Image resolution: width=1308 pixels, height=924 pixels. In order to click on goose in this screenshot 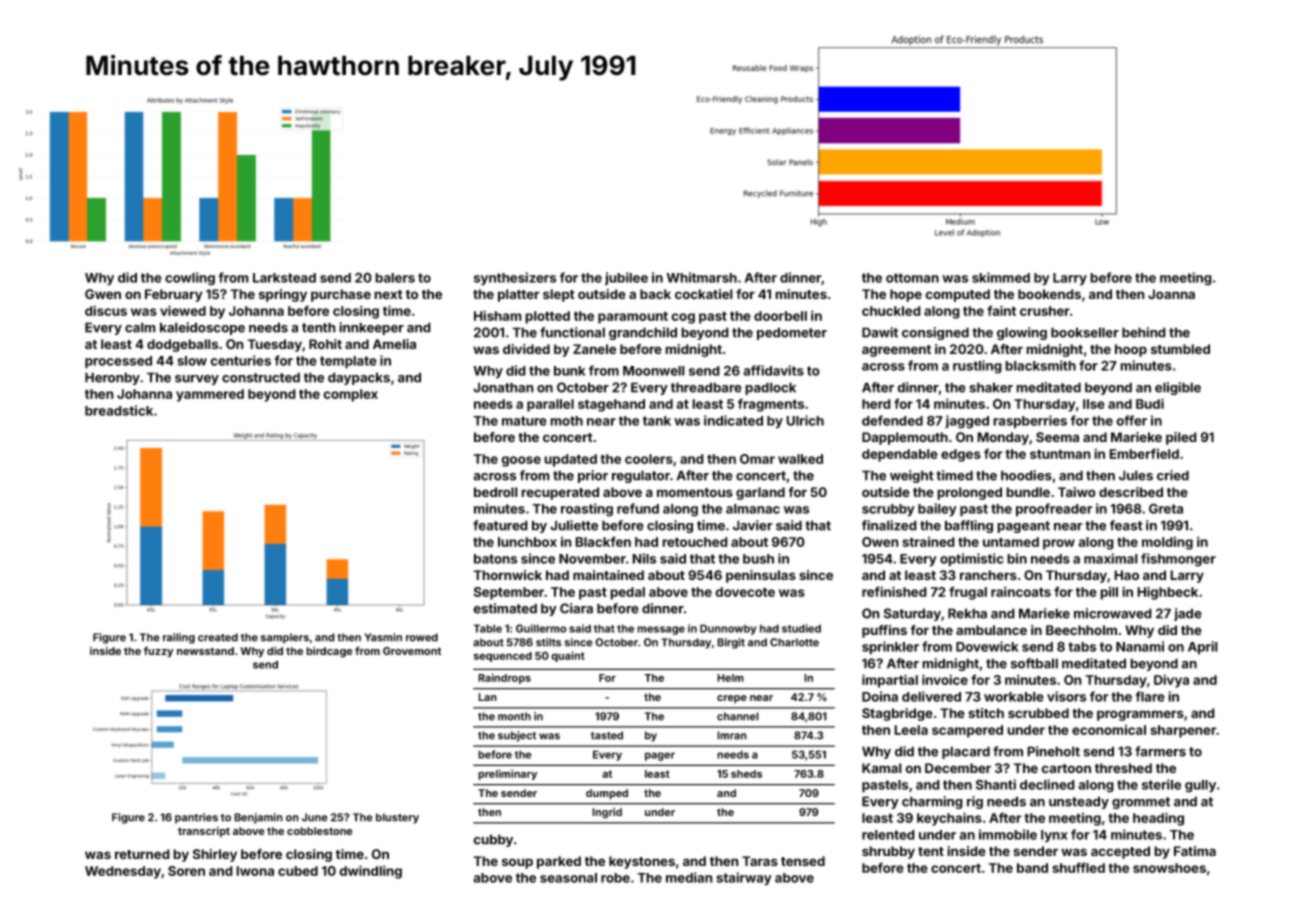, I will do `click(521, 461)`.
